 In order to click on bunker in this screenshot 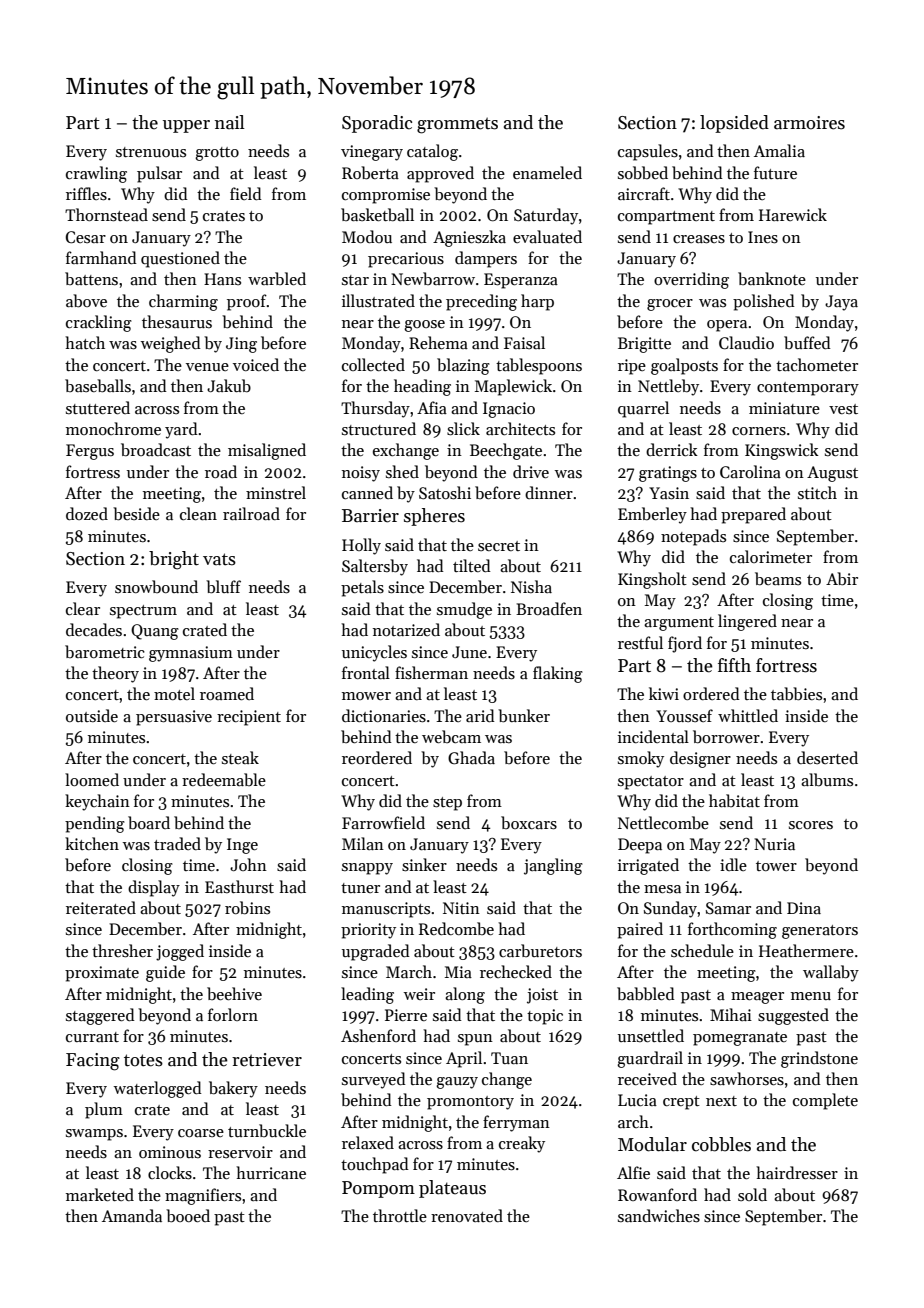, I will do `click(524, 716)`.
